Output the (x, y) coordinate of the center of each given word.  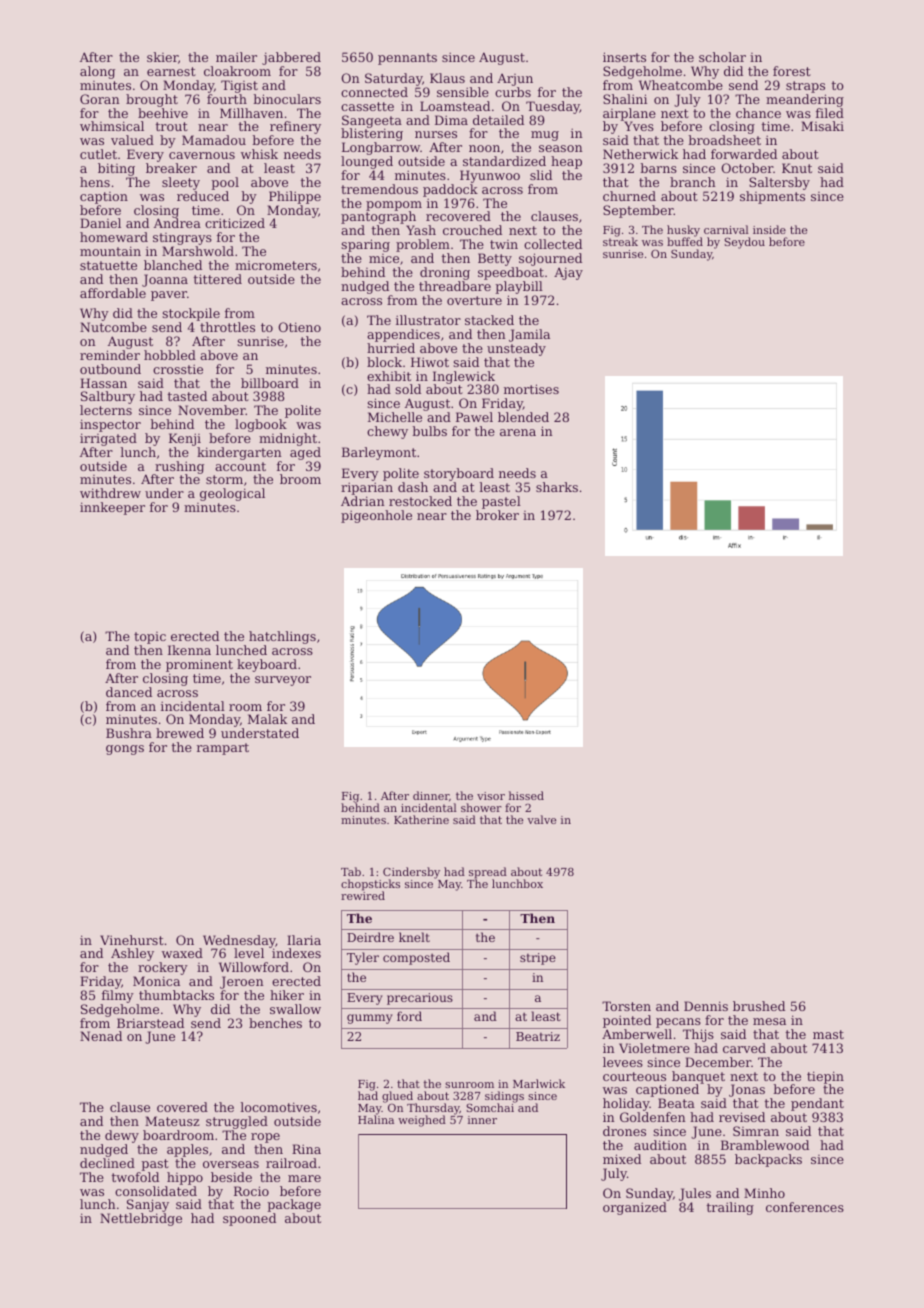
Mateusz (172, 1121)
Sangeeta (371, 122)
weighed (422, 1121)
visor (491, 796)
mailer (236, 57)
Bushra (129, 733)
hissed (526, 795)
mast (828, 1034)
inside (769, 229)
